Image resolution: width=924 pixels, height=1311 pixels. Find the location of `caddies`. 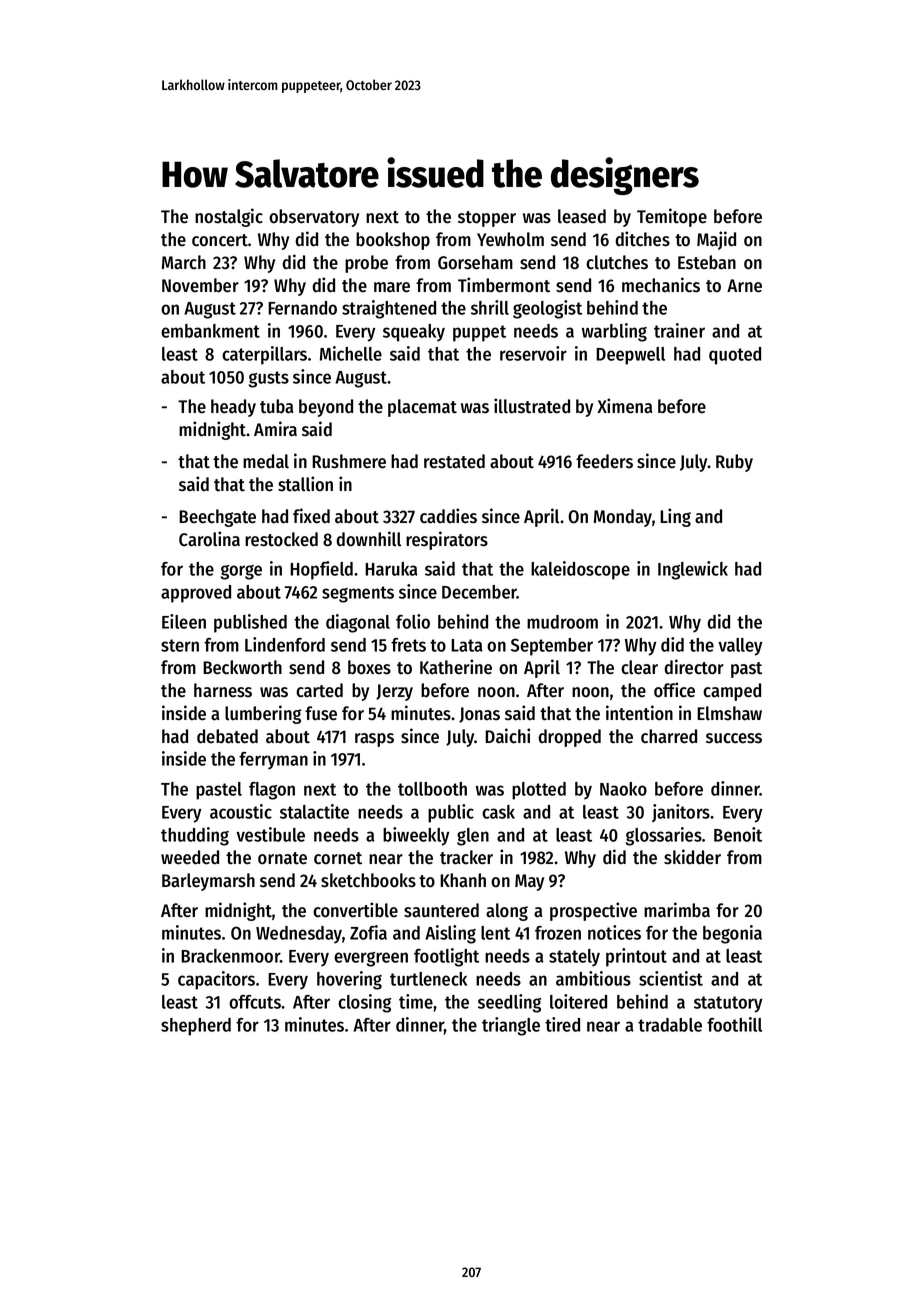

caddies is located at coordinates (448, 516).
